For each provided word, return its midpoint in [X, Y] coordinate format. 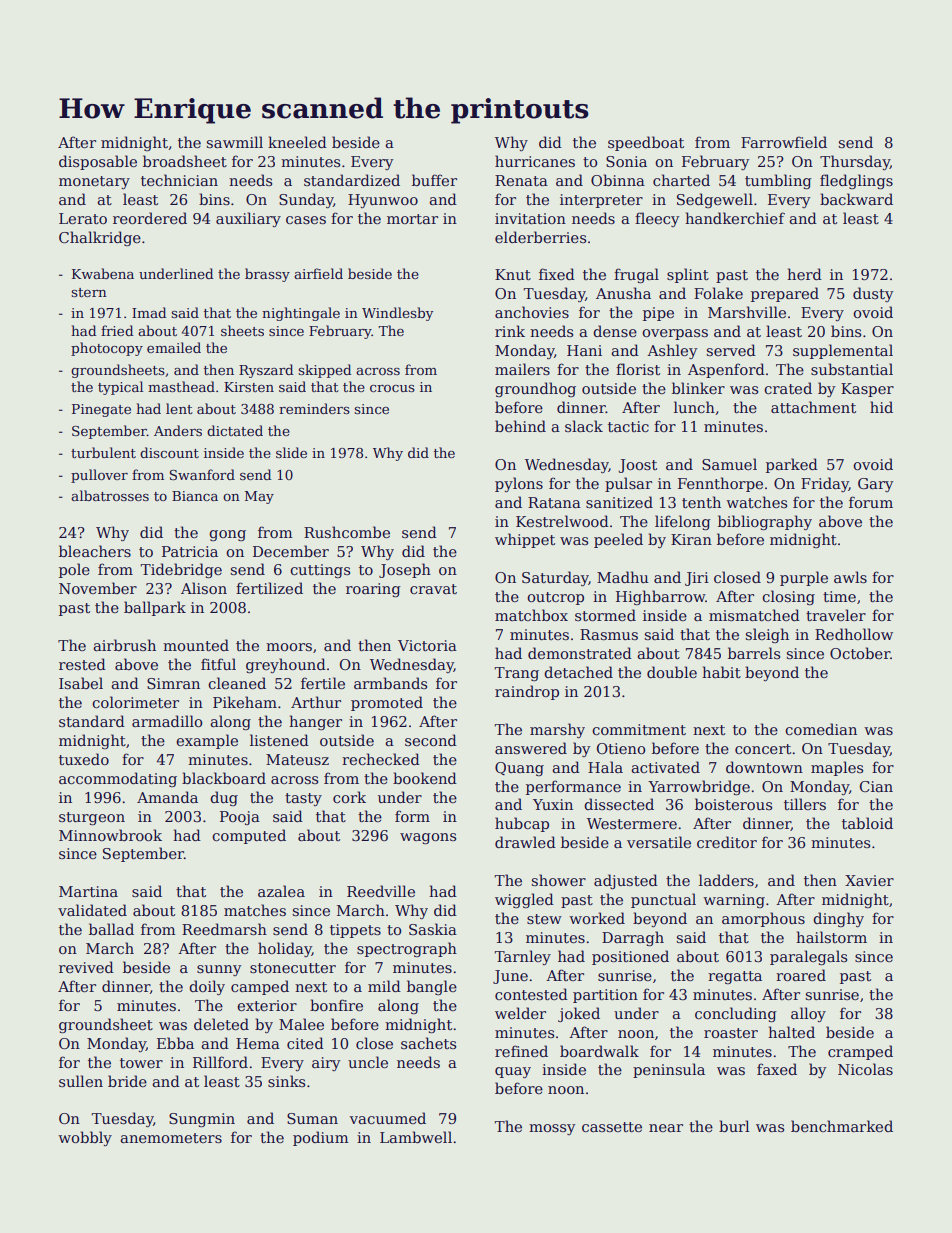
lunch [694, 407]
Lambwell [416, 1137]
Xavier [869, 880]
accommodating [118, 779]
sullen [81, 1081]
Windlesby [398, 314]
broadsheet [185, 161]
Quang [519, 769]
